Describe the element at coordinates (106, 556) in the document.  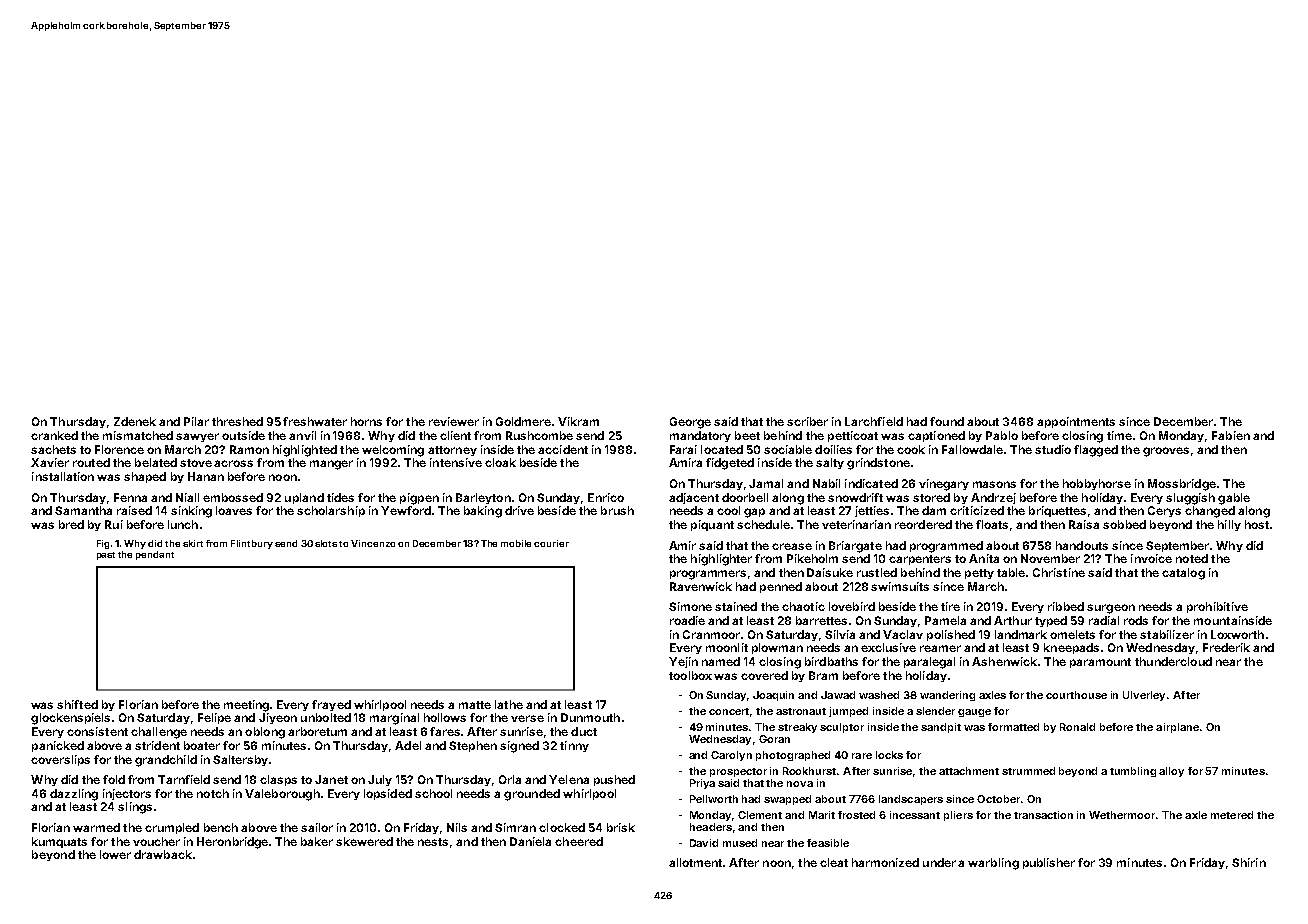
I see `past` at that location.
